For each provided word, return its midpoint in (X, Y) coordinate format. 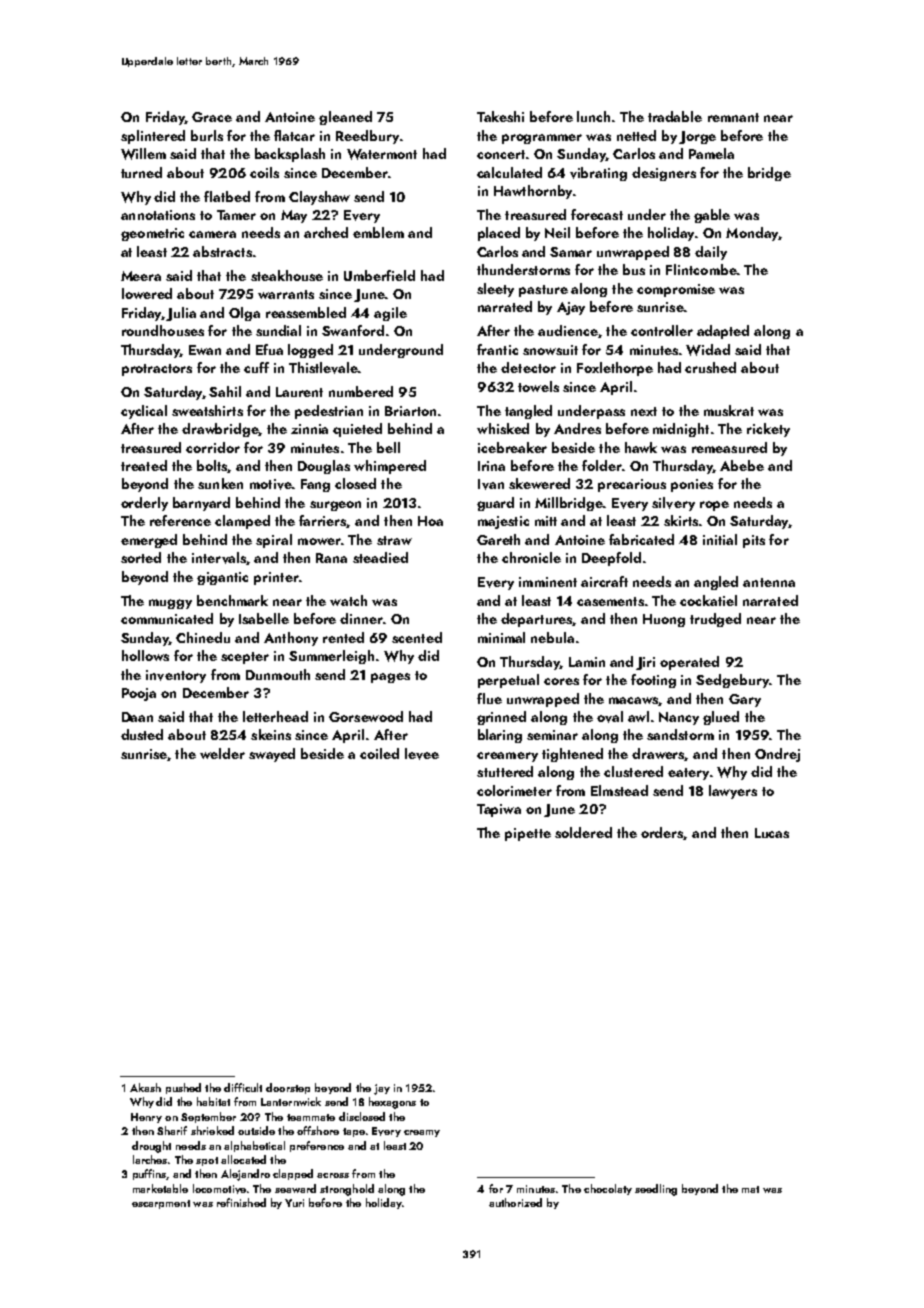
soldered (583, 832)
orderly (144, 504)
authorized (515, 1202)
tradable (675, 116)
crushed (710, 367)
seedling (656, 1190)
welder (222, 753)
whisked (503, 428)
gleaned (345, 118)
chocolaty (608, 1189)
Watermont (382, 154)
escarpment (161, 1204)
